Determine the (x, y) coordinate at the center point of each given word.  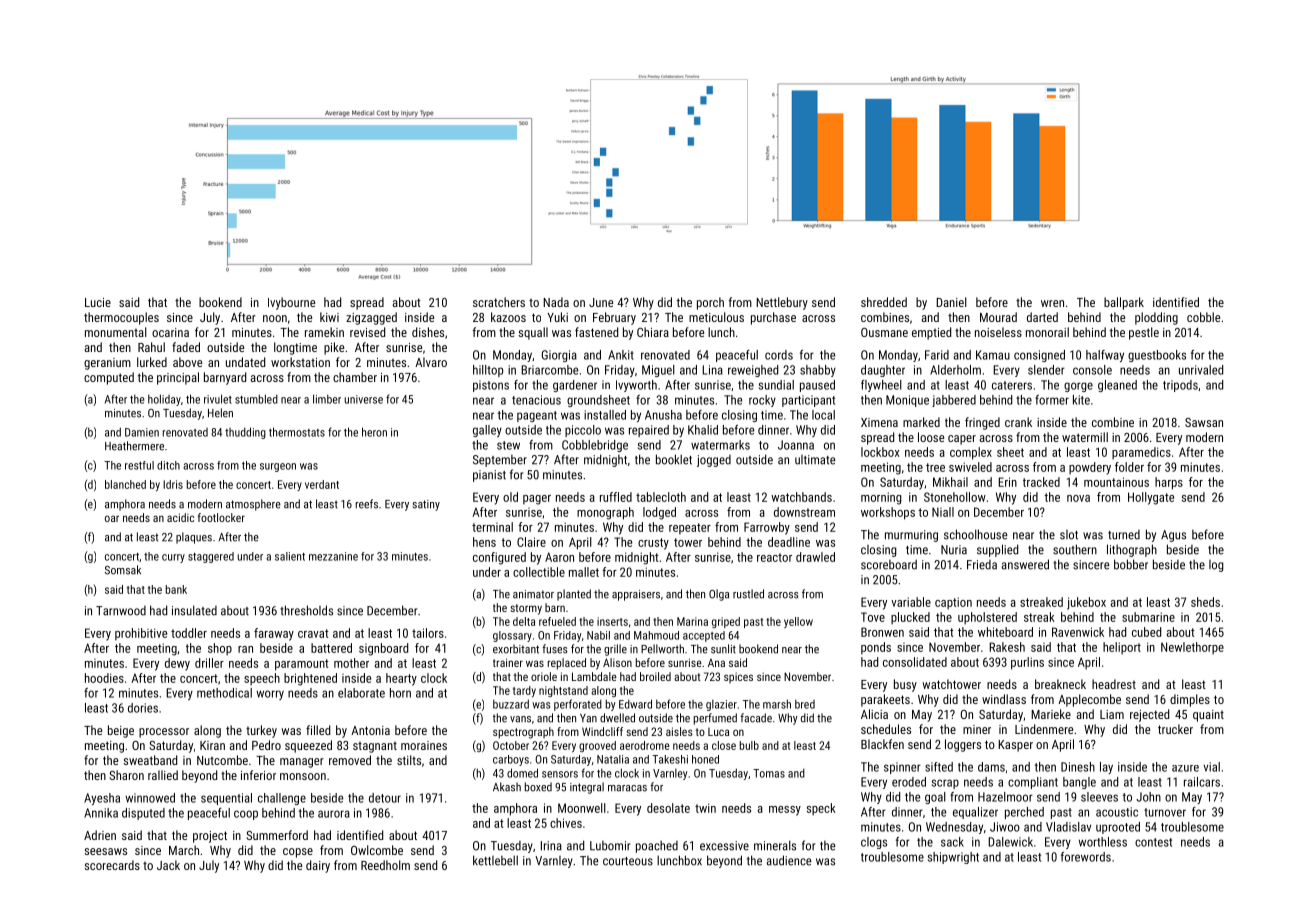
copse (298, 853)
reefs (367, 504)
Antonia (370, 730)
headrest (1114, 684)
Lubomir (610, 846)
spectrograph (523, 733)
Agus (1173, 536)
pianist (489, 476)
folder (1129, 467)
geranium (107, 364)
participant (808, 401)
